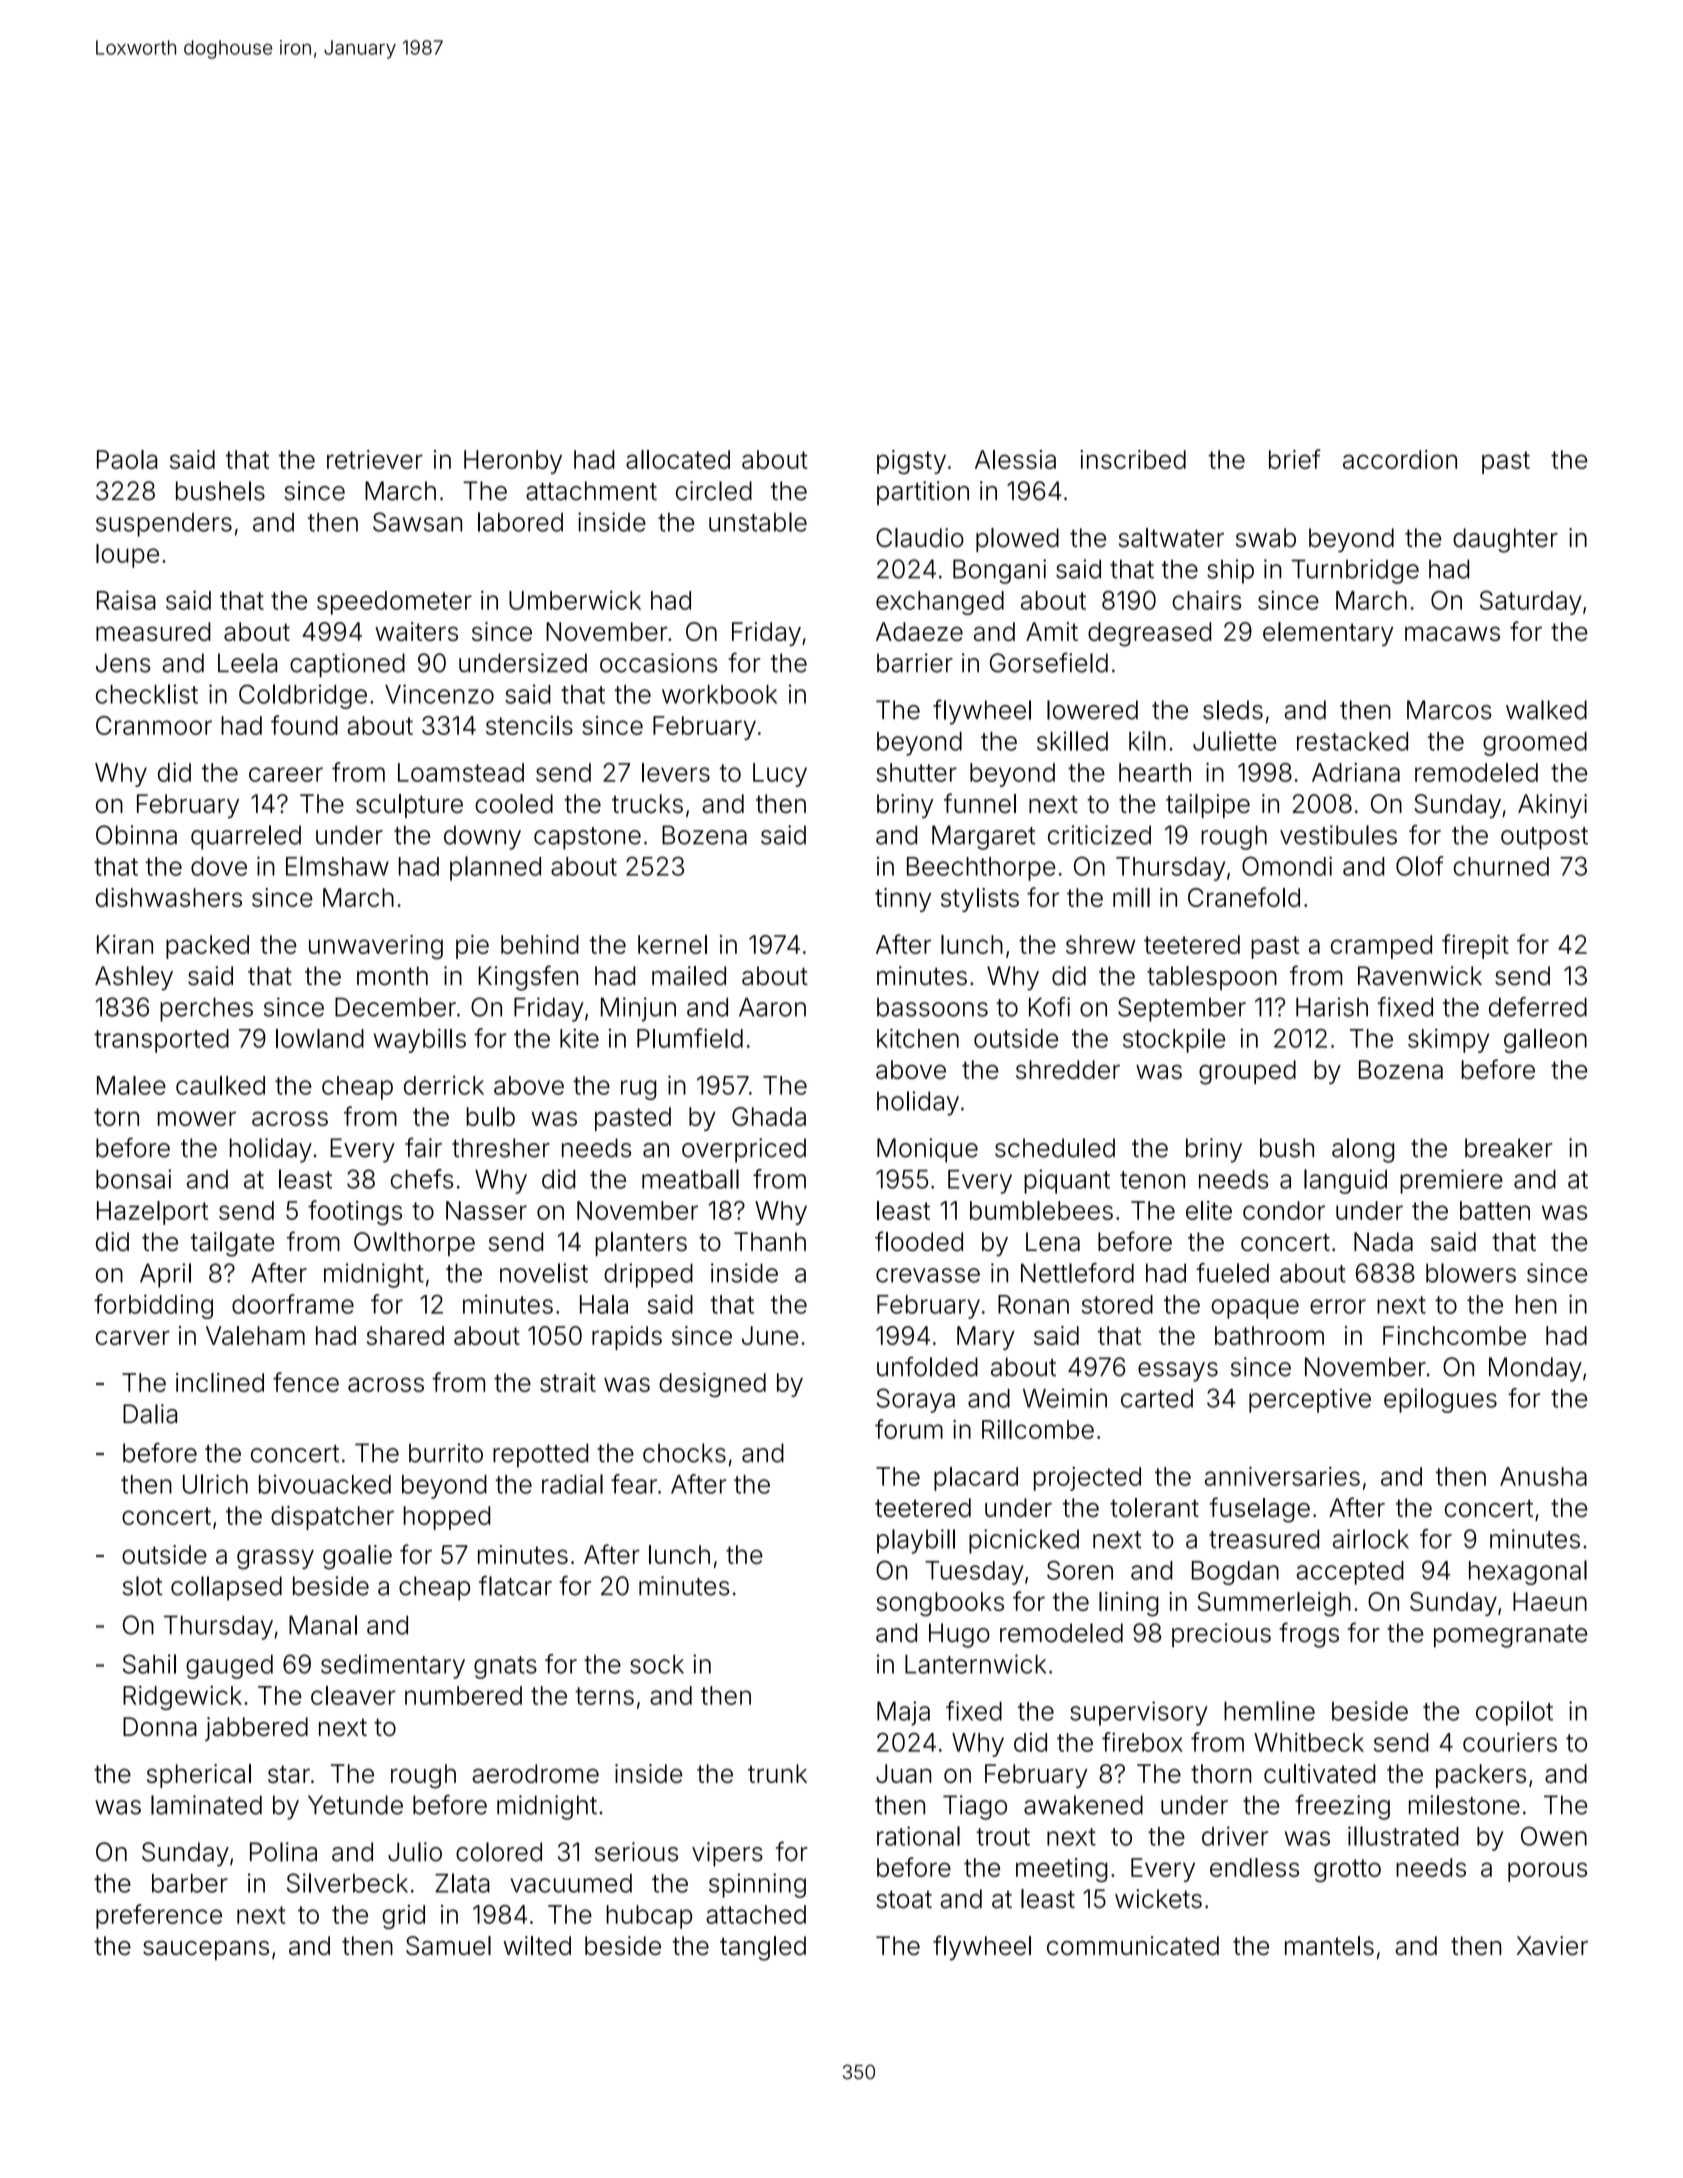 The image size is (1683, 2178). I want to click on mantels, so click(1329, 1946).
